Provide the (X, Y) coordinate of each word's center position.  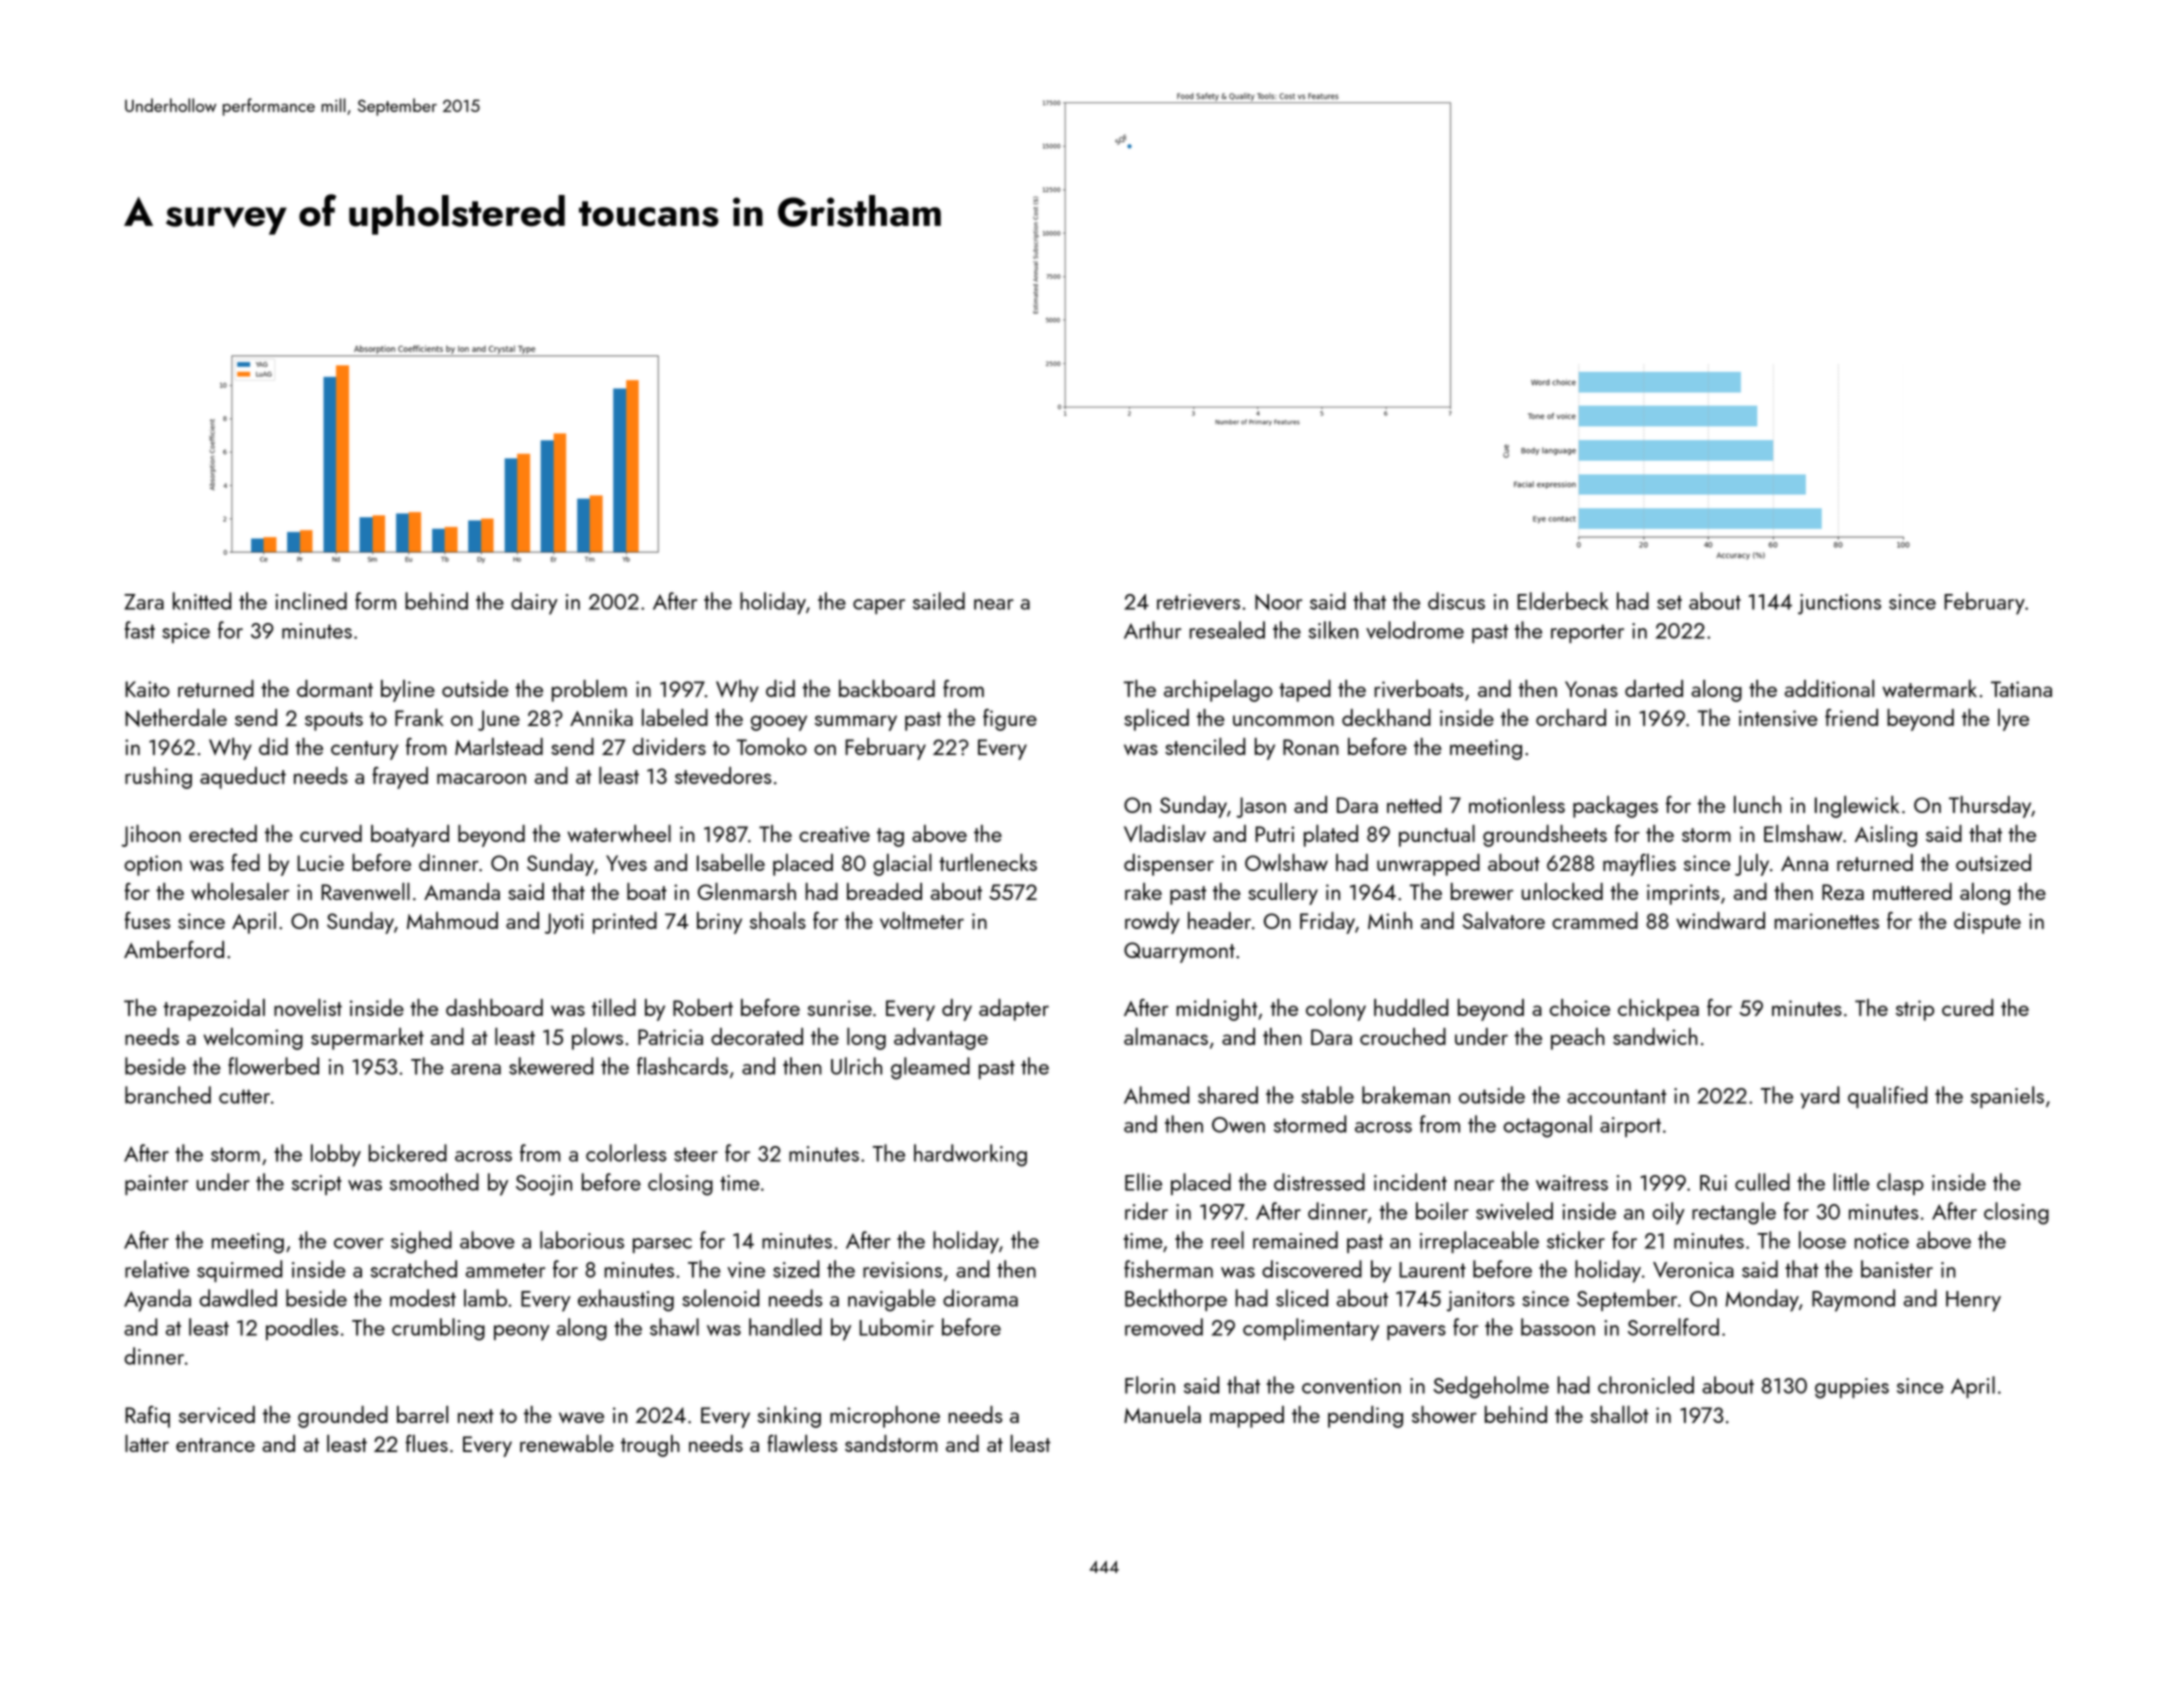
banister (1897, 1269)
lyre (2013, 720)
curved (331, 833)
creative (834, 834)
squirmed (239, 1271)
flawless (802, 1443)
